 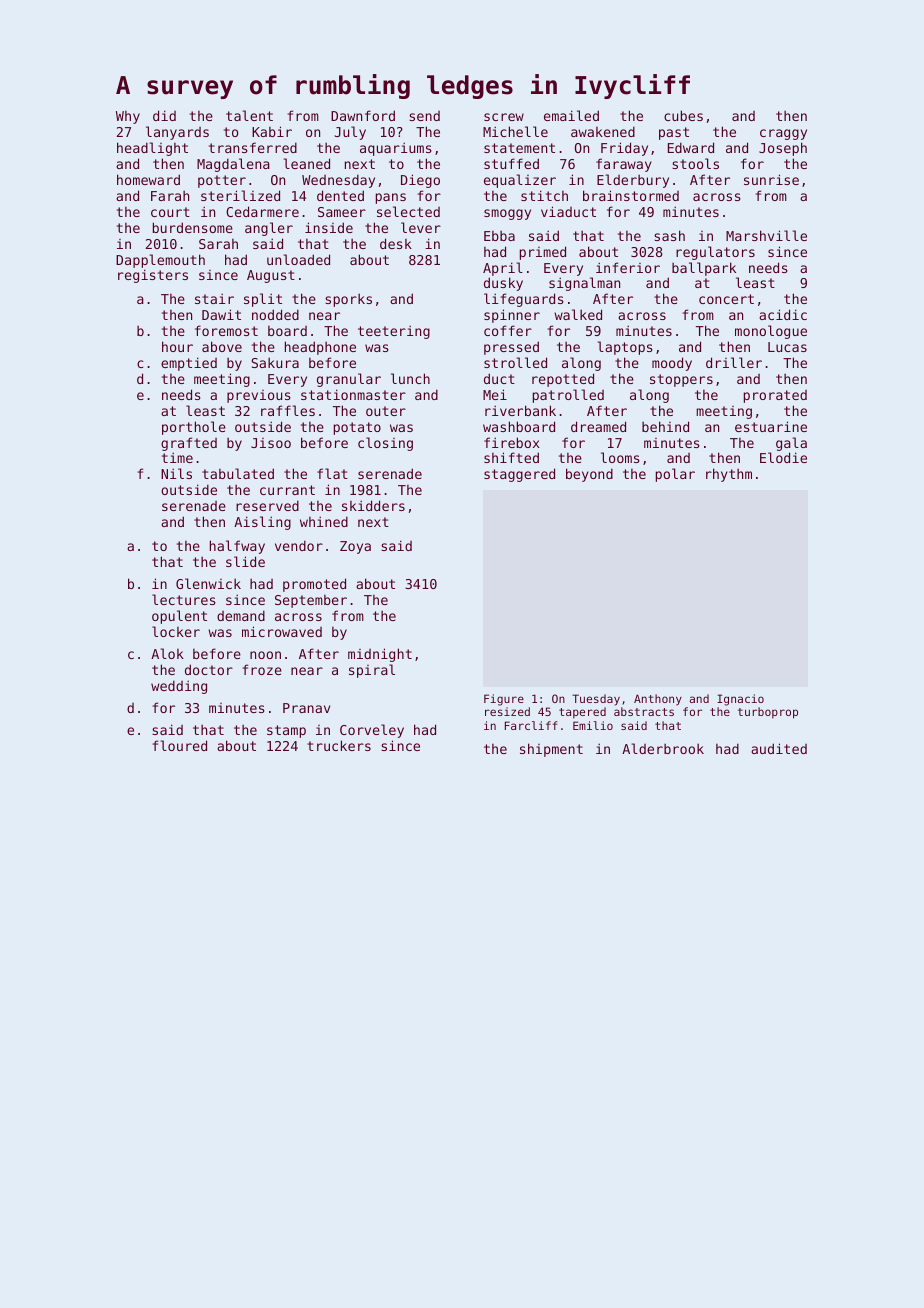 What do you see at coordinates (531, 725) in the image?
I see `Farcliff` at bounding box center [531, 725].
